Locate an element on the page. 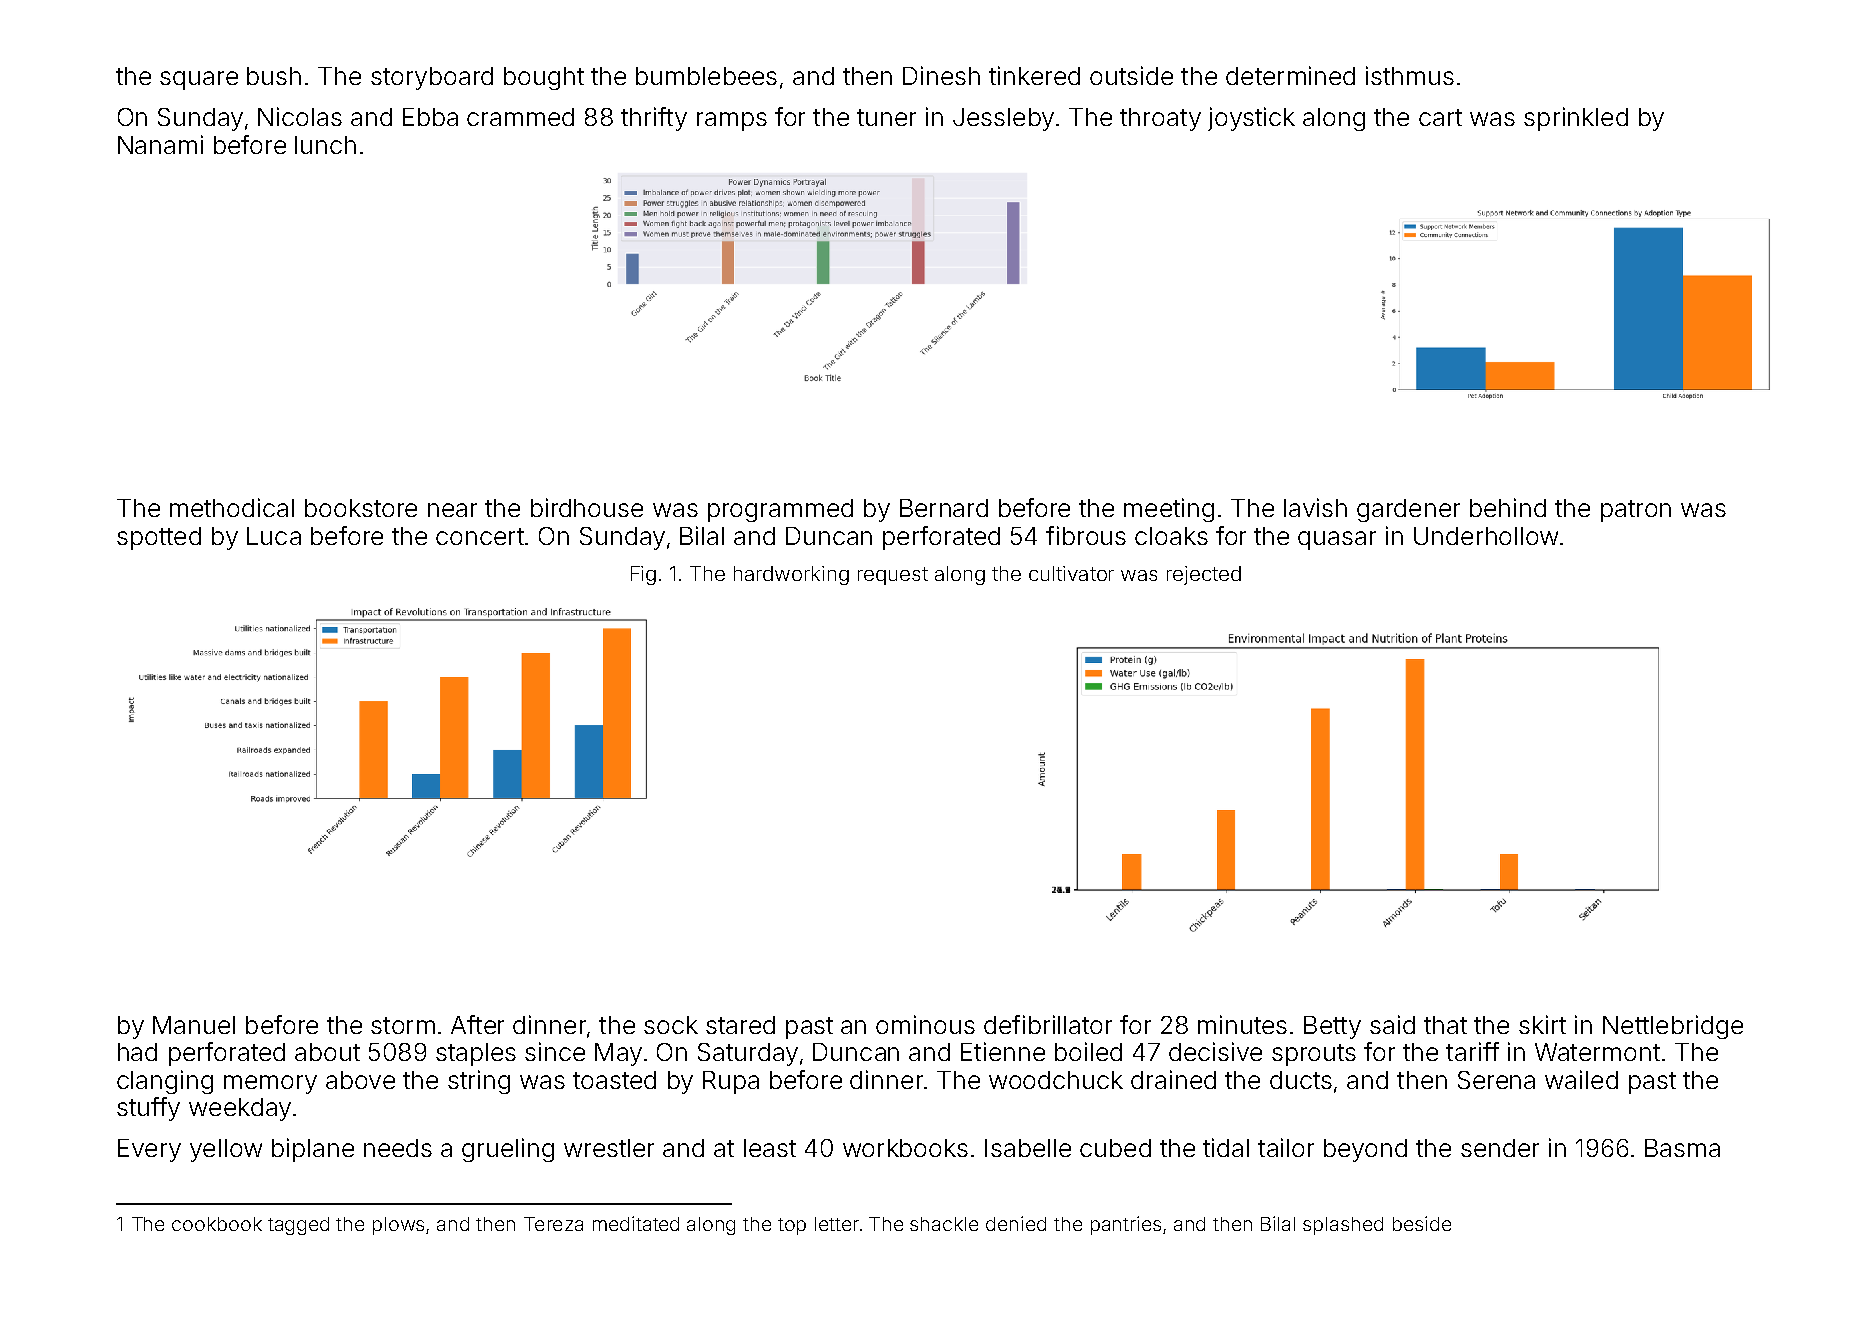 The height and width of the page is (1323, 1871). near is located at coordinates (452, 510).
